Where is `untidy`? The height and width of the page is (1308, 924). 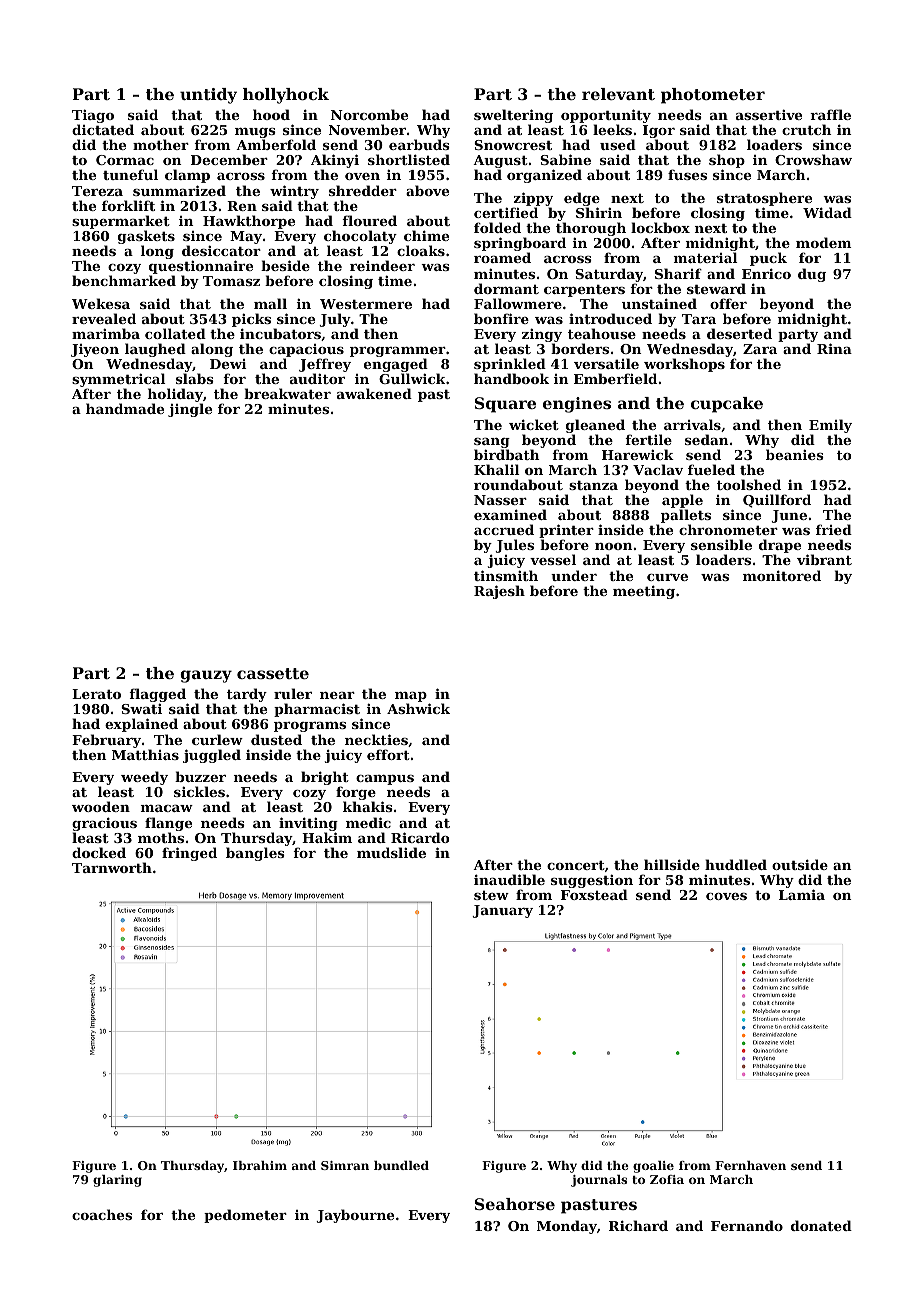
untidy is located at coordinates (208, 96).
